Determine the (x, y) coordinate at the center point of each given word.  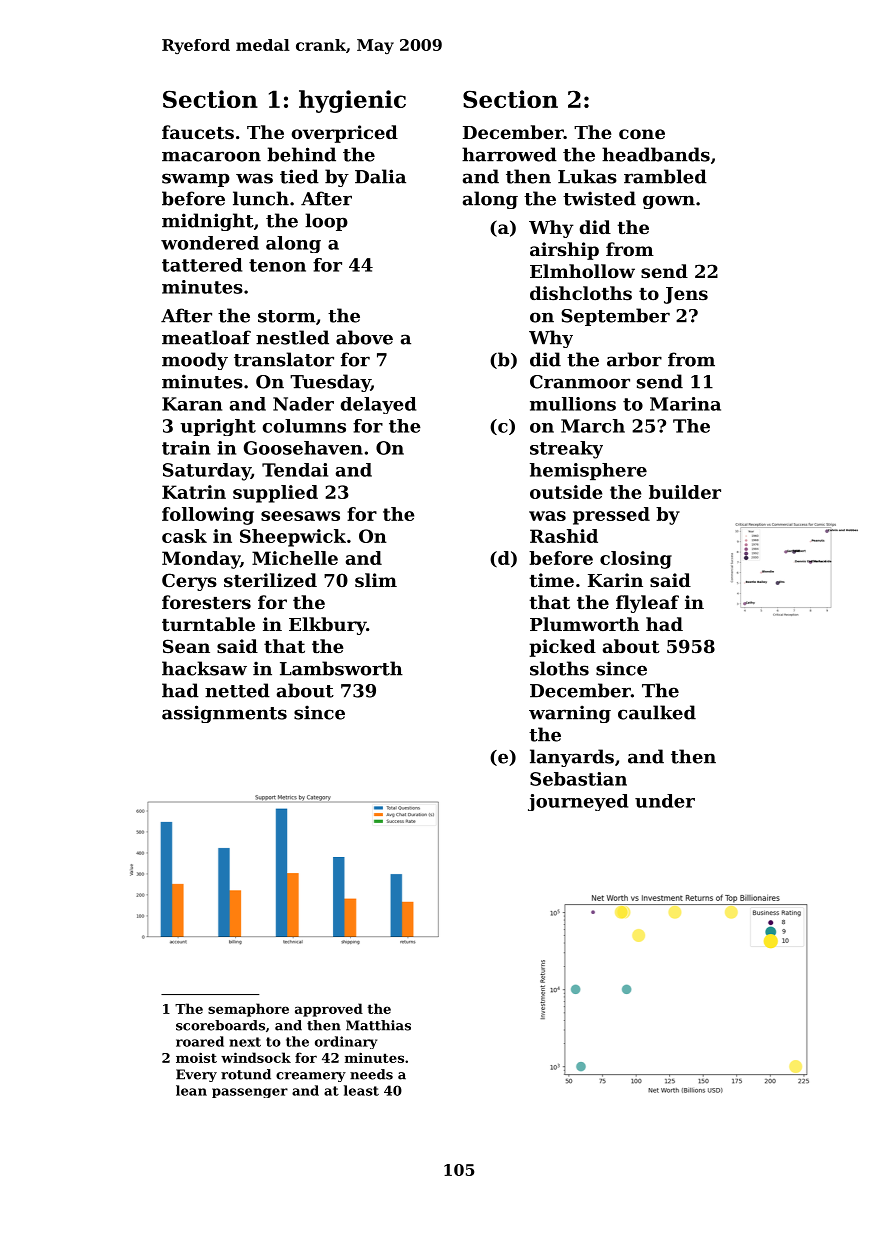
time (552, 580)
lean (191, 1090)
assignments (224, 714)
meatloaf (206, 337)
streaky (566, 450)
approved (329, 1010)
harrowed (509, 154)
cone (642, 134)
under (665, 801)
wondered (210, 243)
